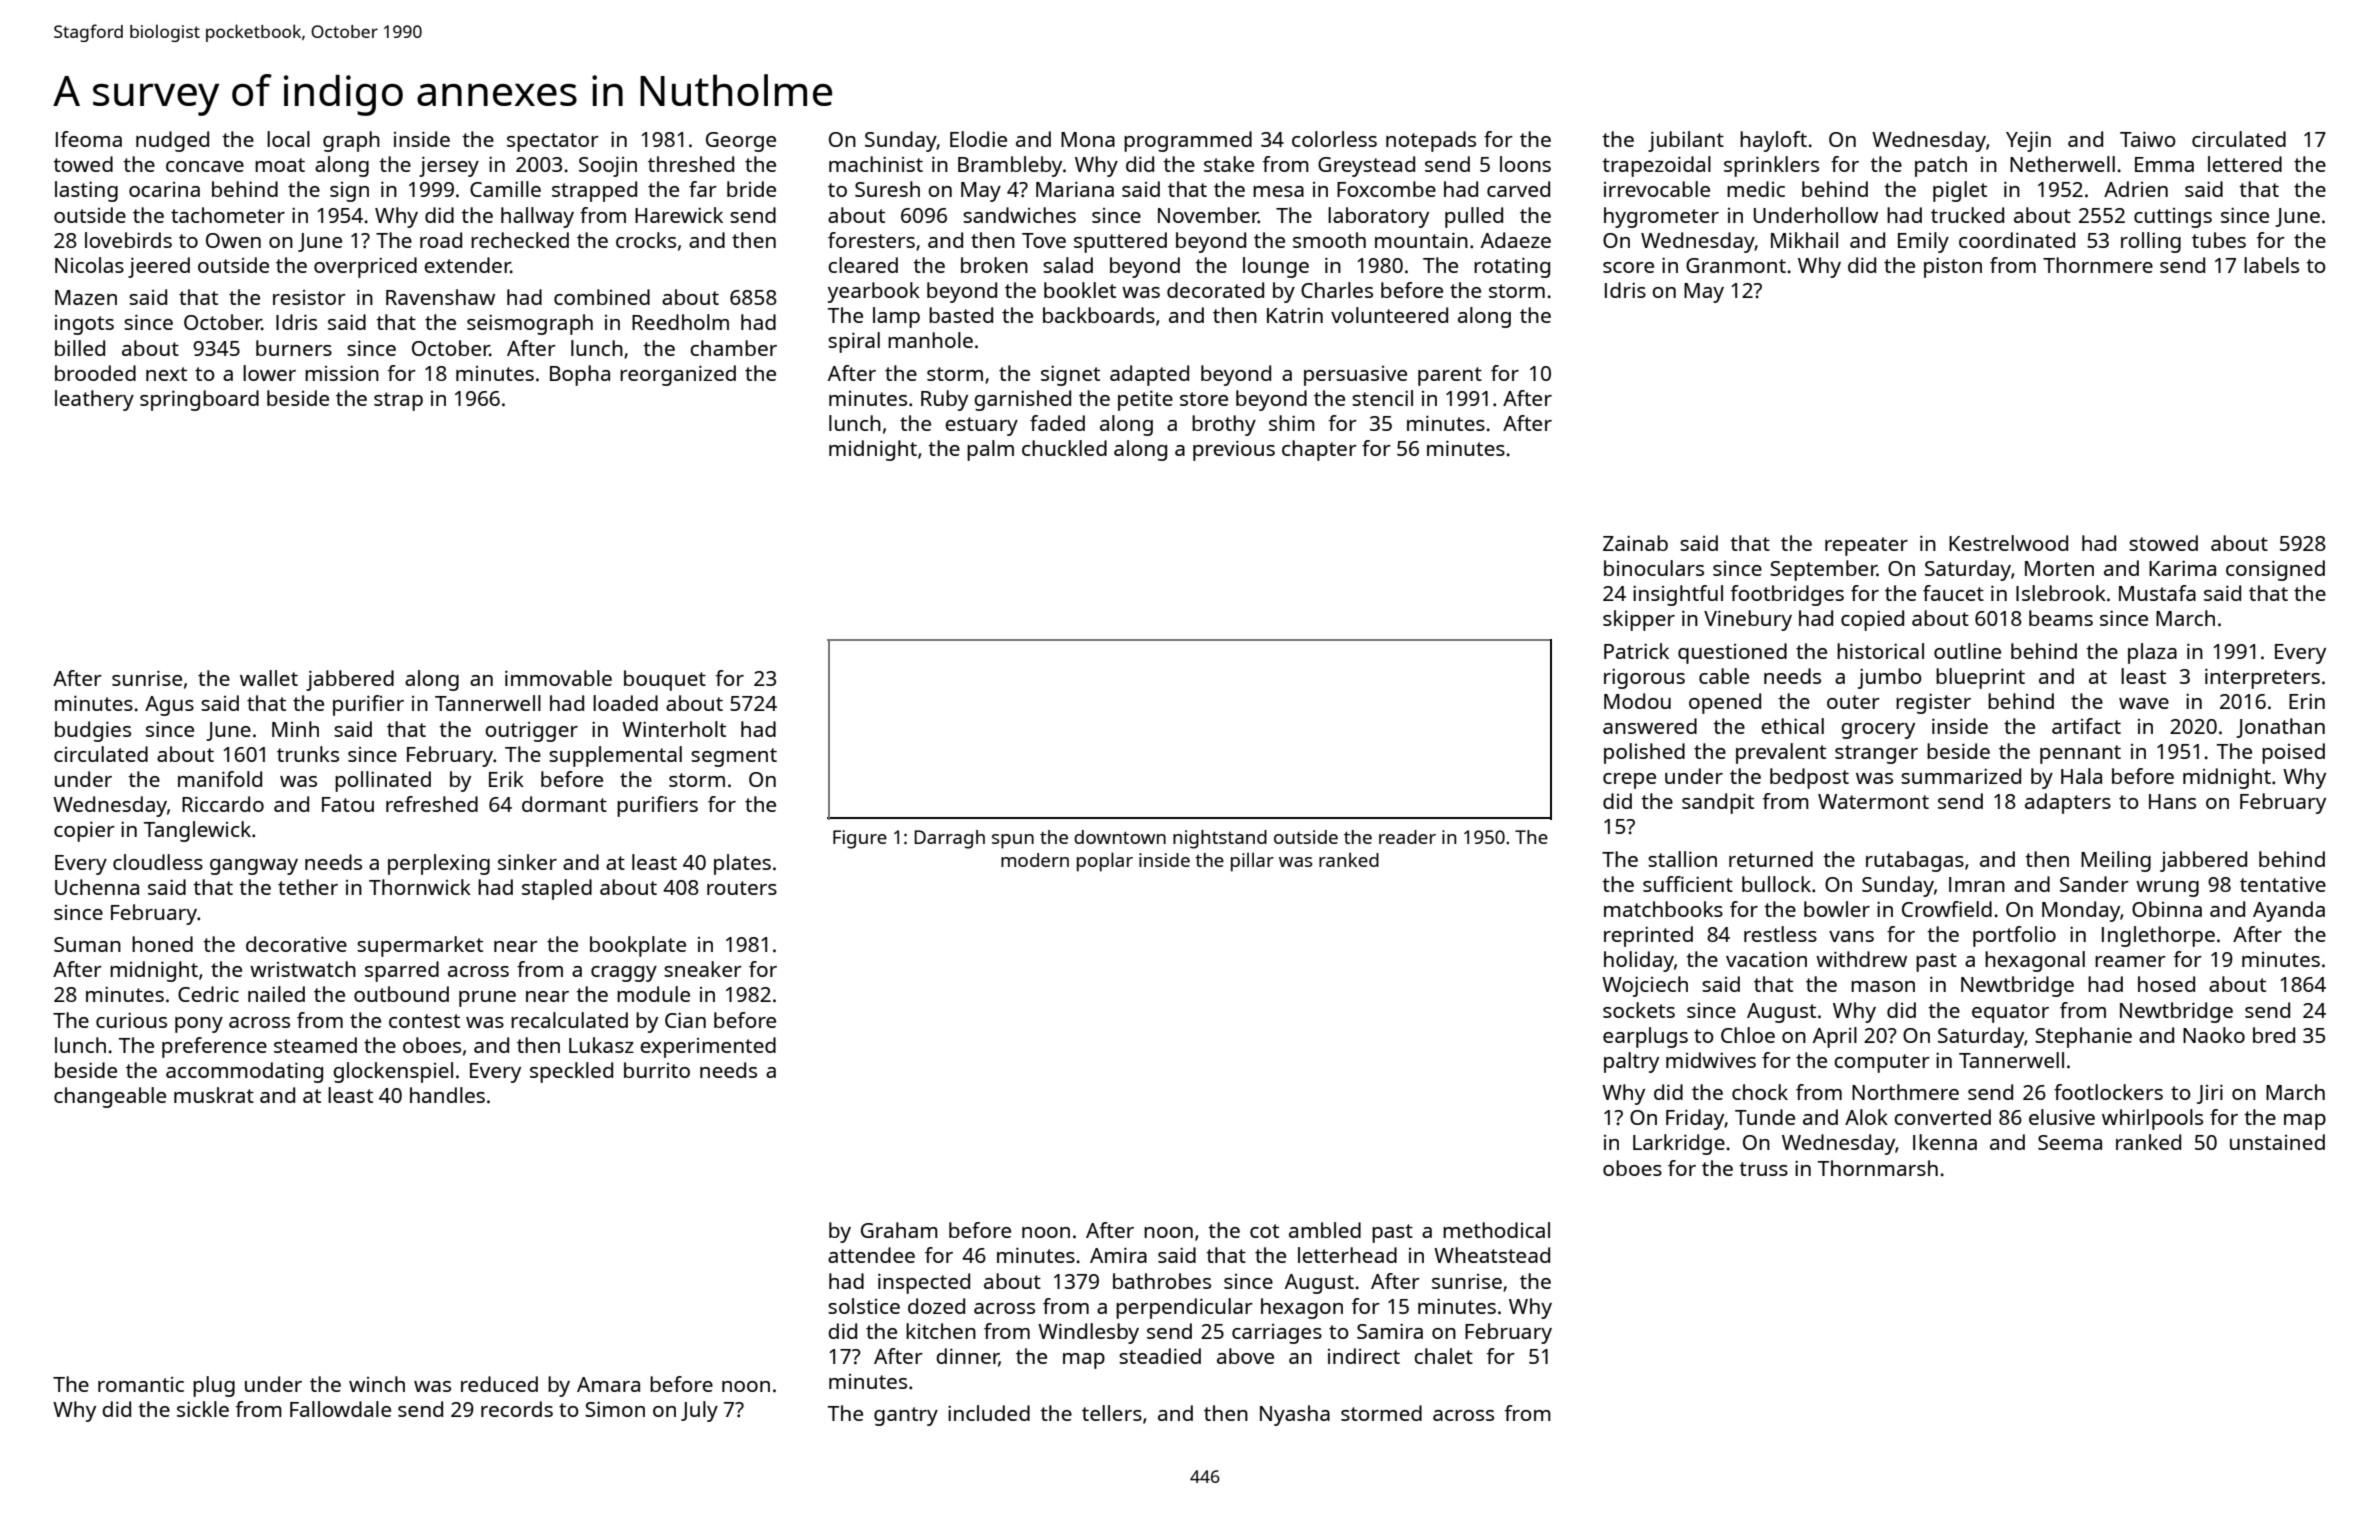  What do you see at coordinates (2008, 543) in the document?
I see `Kestrelwood` at bounding box center [2008, 543].
